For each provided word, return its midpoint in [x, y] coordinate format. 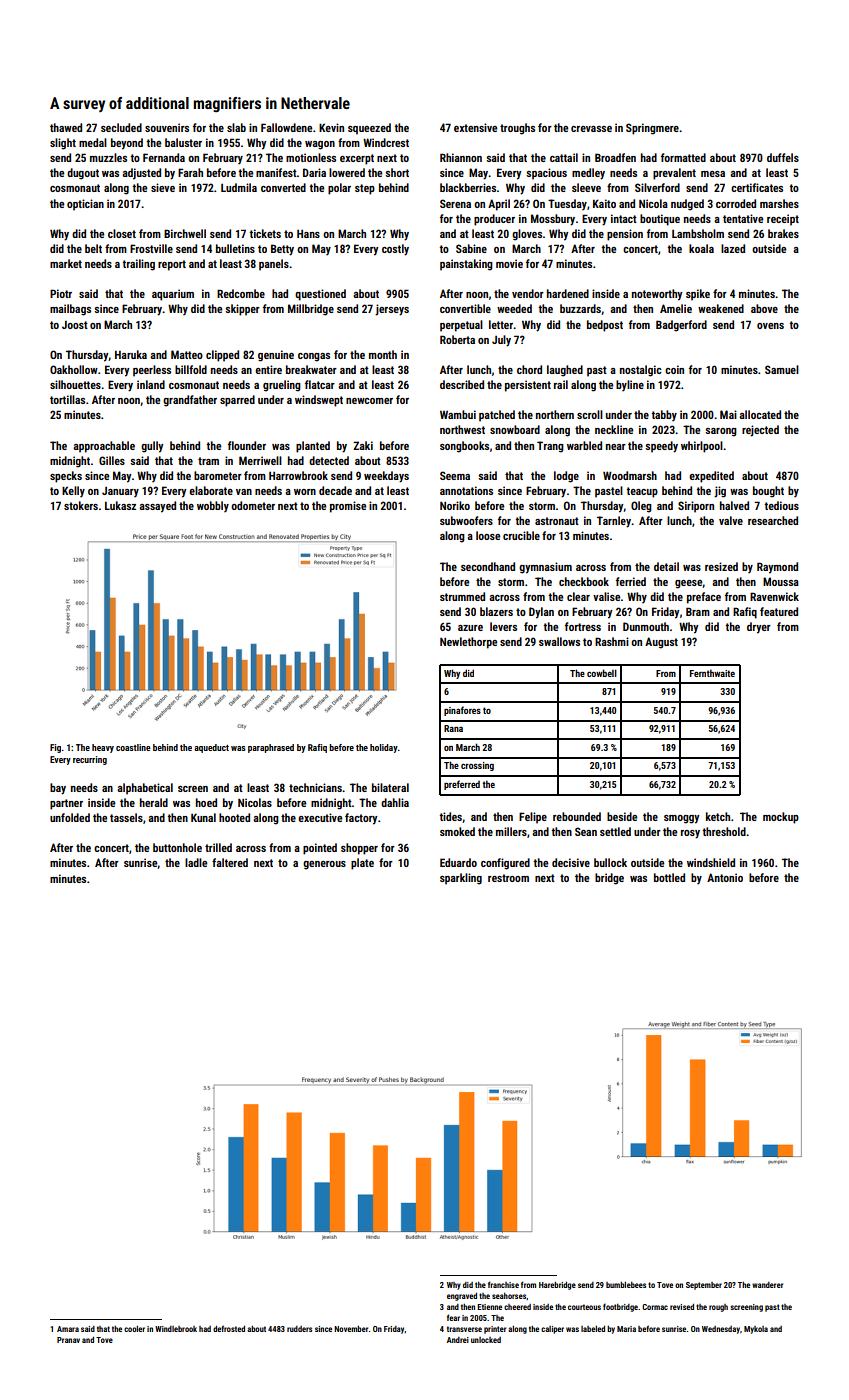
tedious [781, 505]
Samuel [782, 369]
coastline [133, 747]
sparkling [461, 879]
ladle [196, 862]
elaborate [211, 490]
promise [348, 507]
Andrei [458, 1340]
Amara [68, 1329]
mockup [781, 818]
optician [85, 205]
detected [329, 460]
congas [314, 357]
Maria [626, 1329]
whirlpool [702, 447]
